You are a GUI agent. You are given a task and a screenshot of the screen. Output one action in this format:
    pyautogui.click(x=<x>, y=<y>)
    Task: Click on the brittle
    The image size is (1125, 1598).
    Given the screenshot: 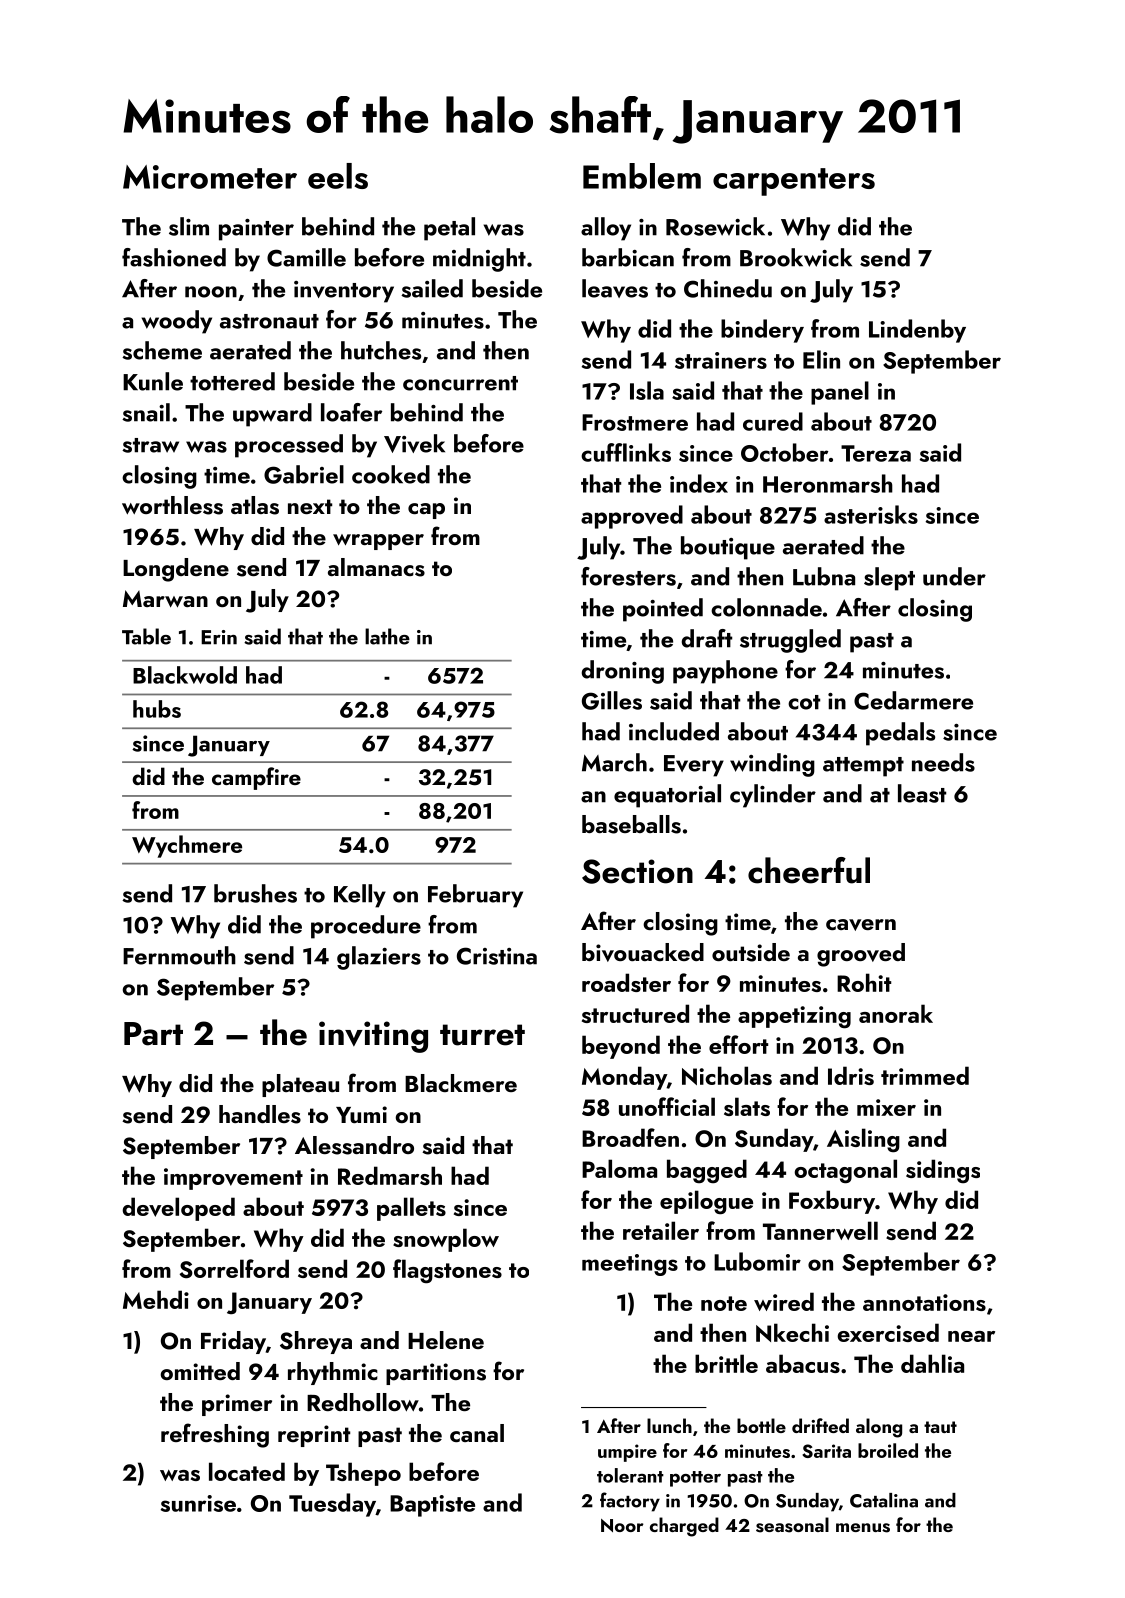 What is the action you would take?
    pyautogui.click(x=726, y=1363)
